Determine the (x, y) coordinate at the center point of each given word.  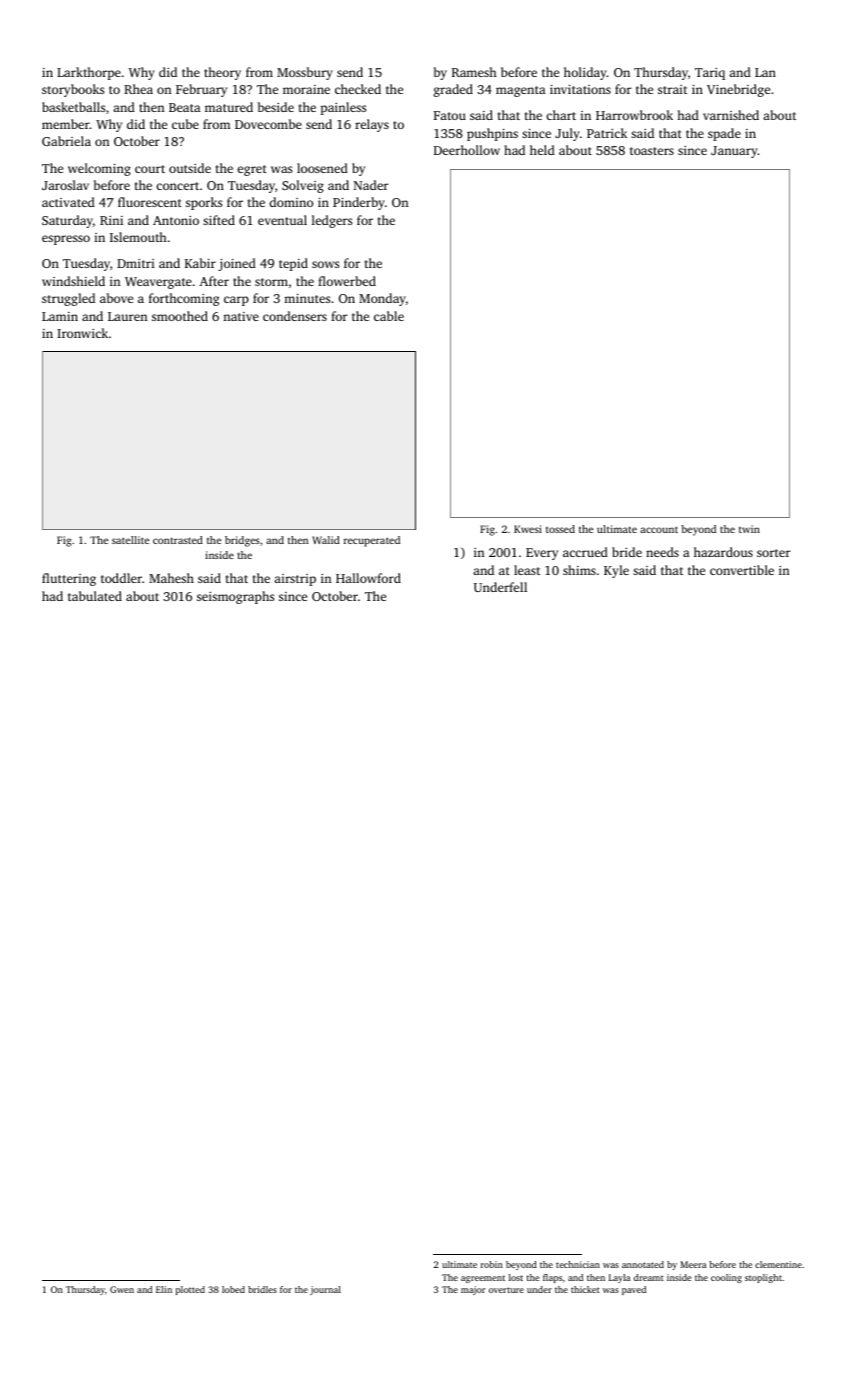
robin (492, 1264)
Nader (371, 185)
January (734, 152)
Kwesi (528, 529)
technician (578, 1264)
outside (190, 168)
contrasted (178, 540)
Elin (164, 1289)
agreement (483, 1279)
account (659, 529)
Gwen (122, 1289)
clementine (778, 1264)
